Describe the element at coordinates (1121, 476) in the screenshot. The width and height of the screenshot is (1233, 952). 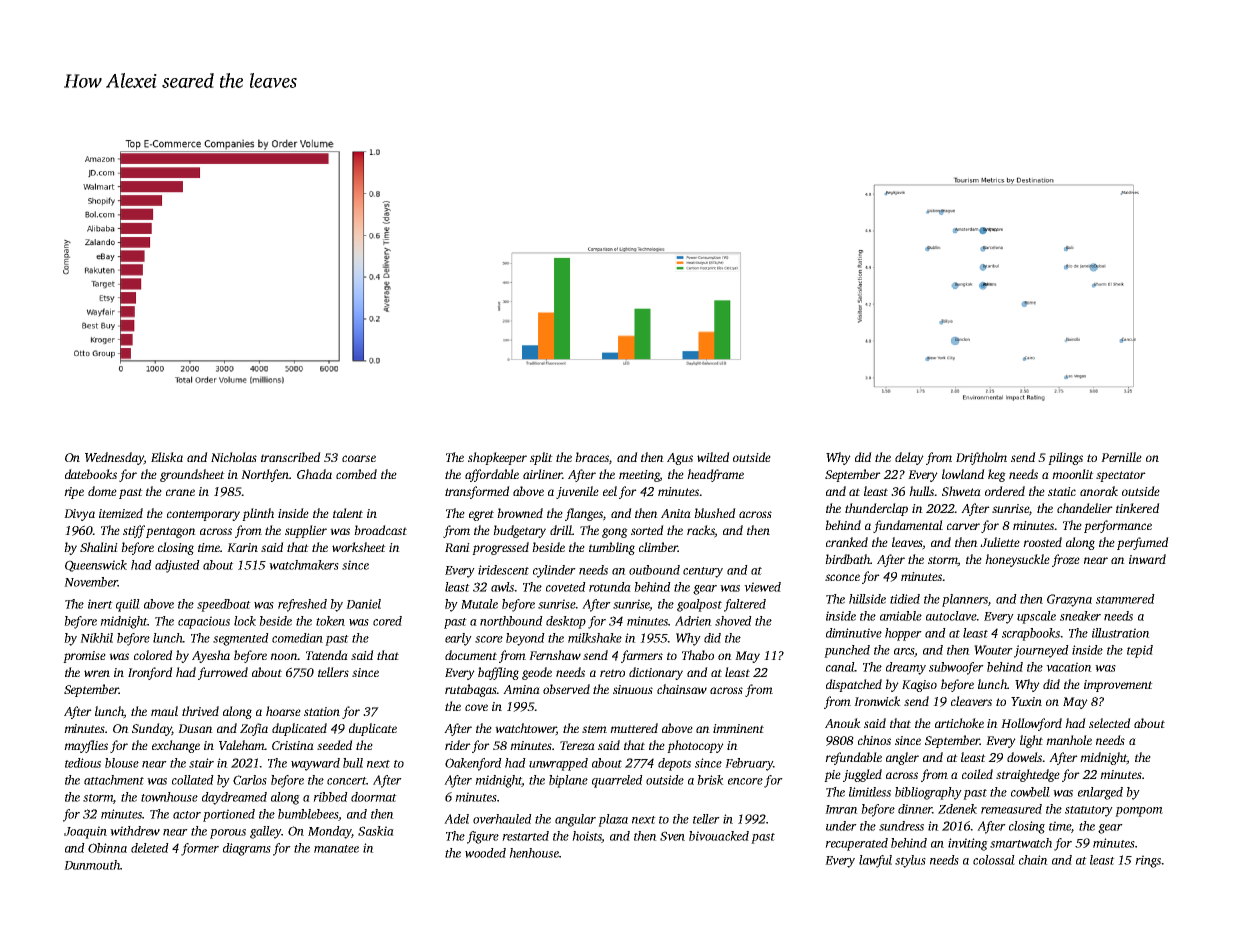
I see `spectator` at that location.
